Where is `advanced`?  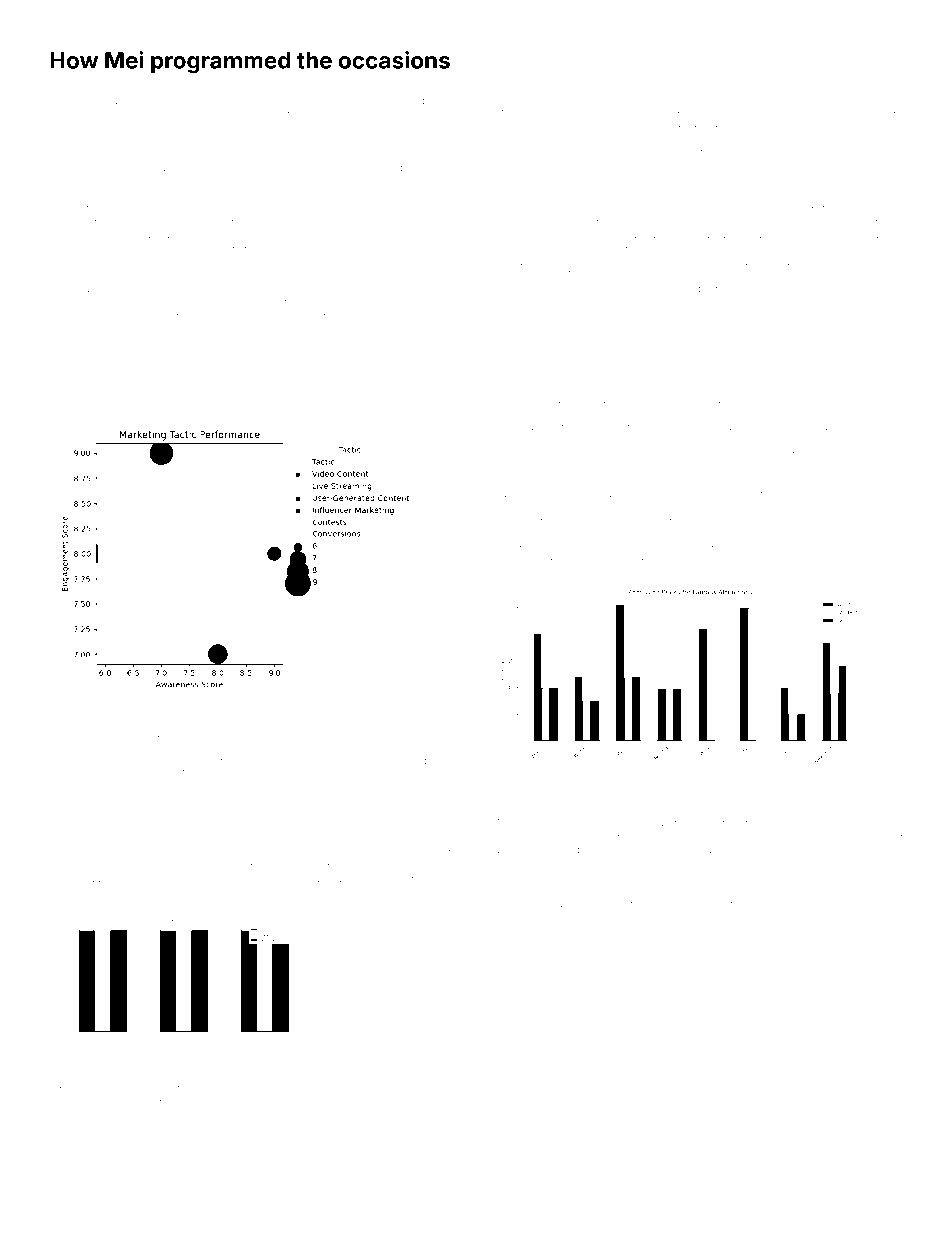 advanced is located at coordinates (145, 1128).
